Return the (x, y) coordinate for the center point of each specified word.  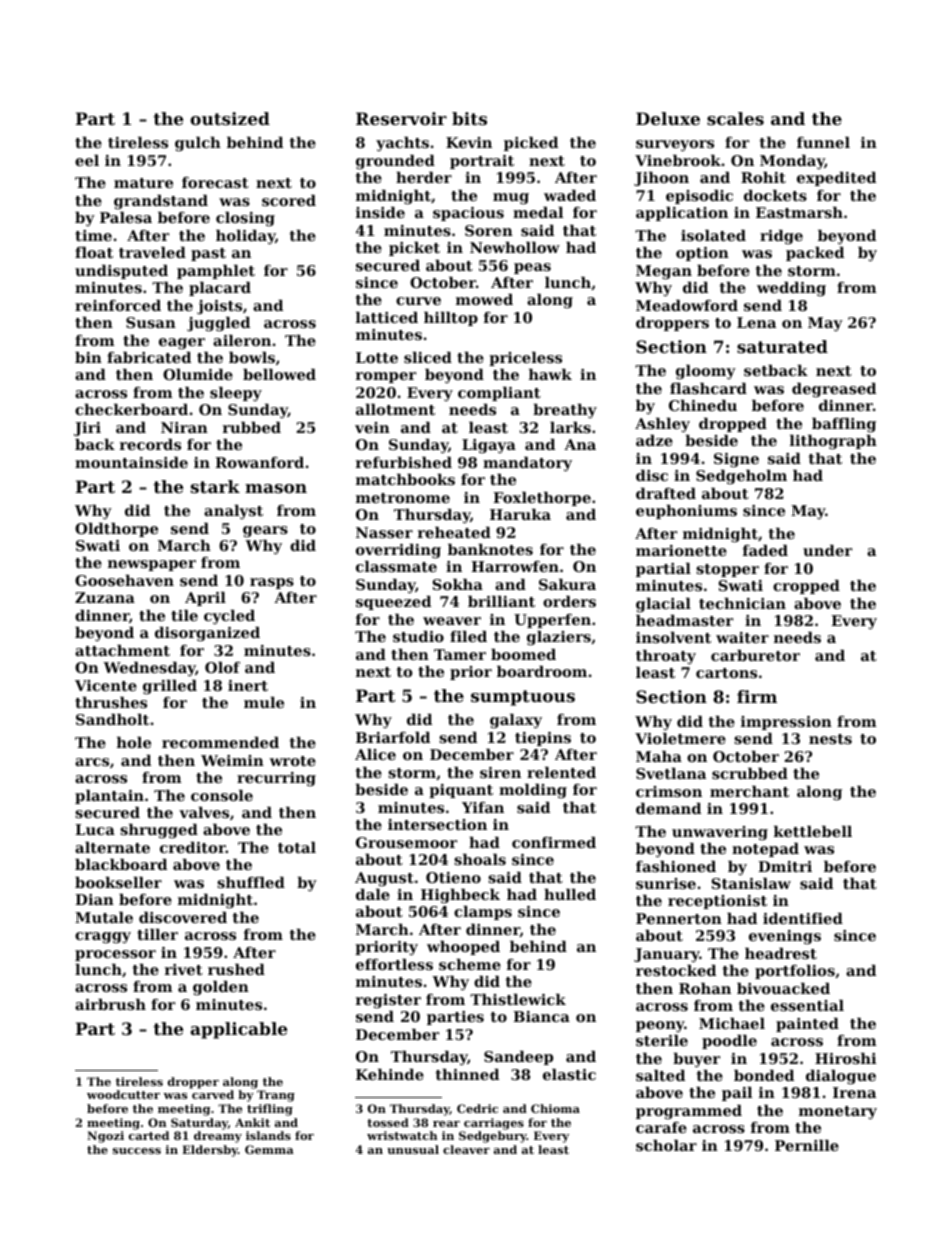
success (137, 1151)
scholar (666, 1145)
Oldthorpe (116, 530)
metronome (403, 498)
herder (424, 177)
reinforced (118, 305)
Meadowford (687, 305)
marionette (681, 550)
